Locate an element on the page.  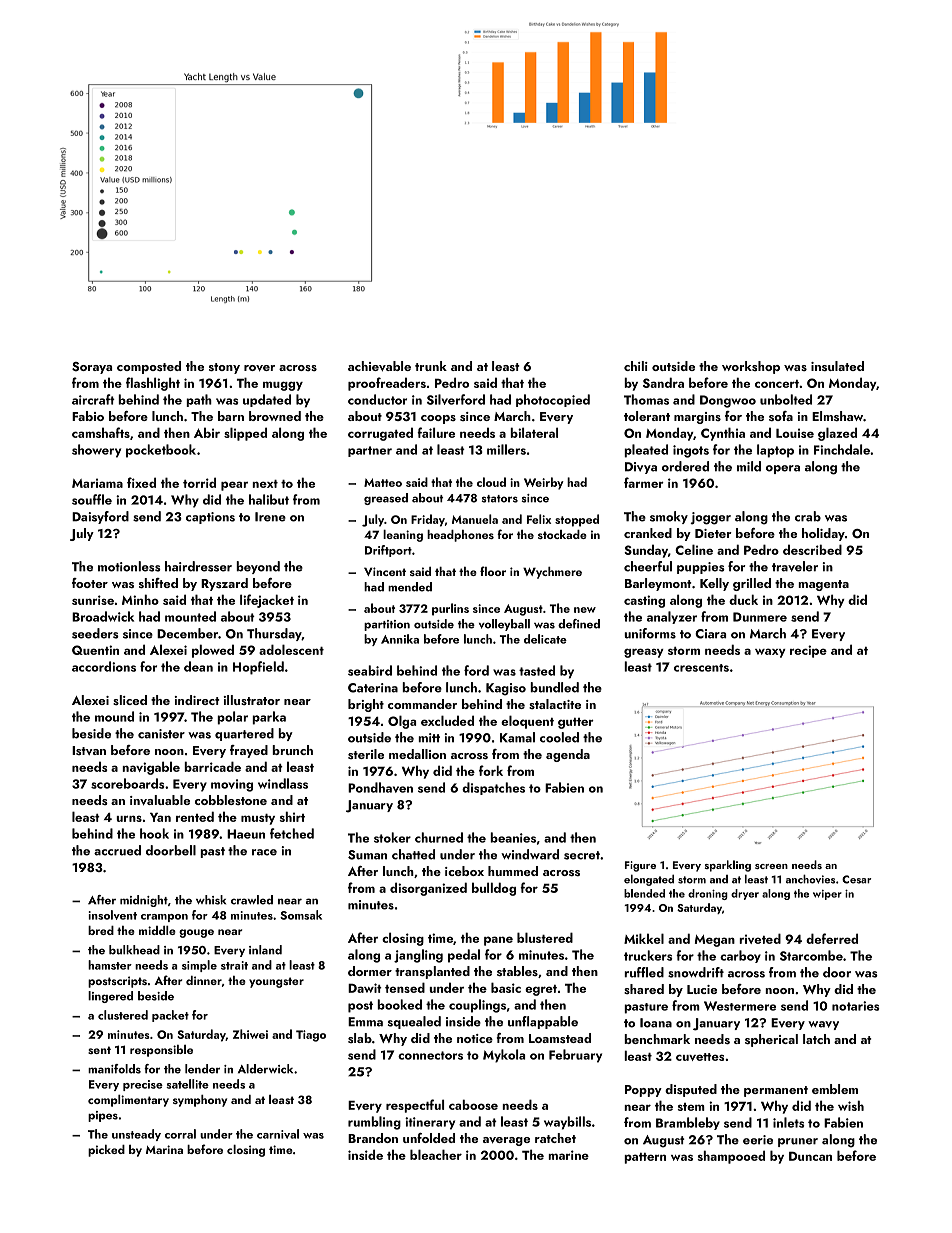
trunk is located at coordinates (431, 366).
